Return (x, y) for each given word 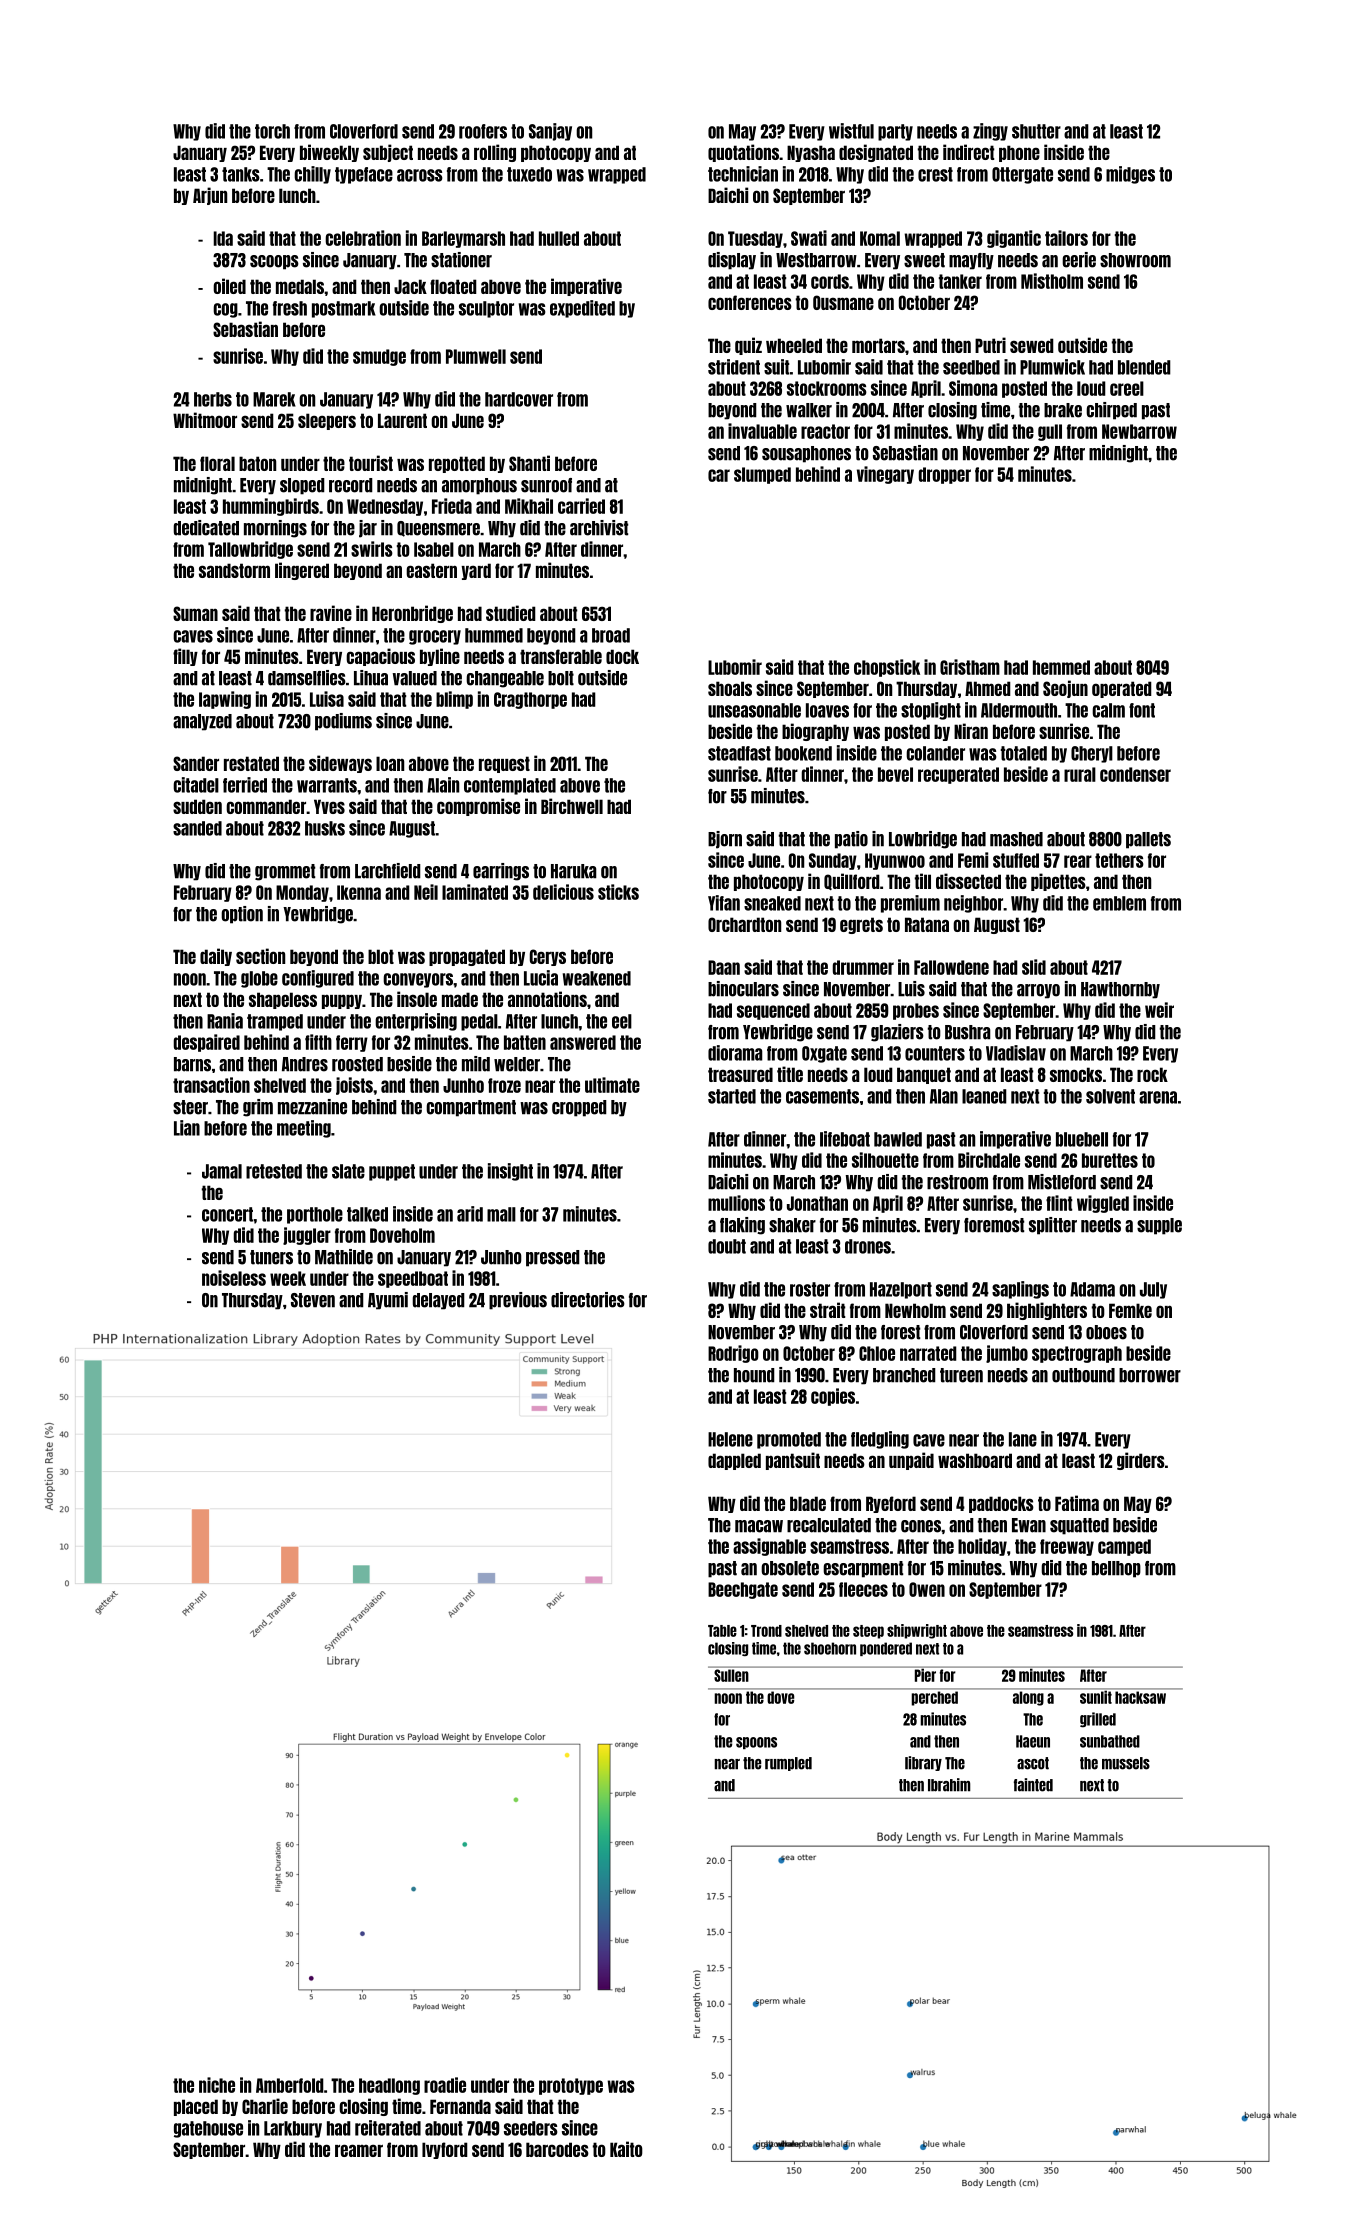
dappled (734, 1461)
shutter (1036, 131)
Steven (313, 1300)
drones (868, 1246)
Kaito (626, 2149)
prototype (571, 2086)
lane (1023, 1439)
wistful (851, 131)
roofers (483, 131)
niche (217, 2085)
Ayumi (388, 1301)
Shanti (529, 463)
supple (1159, 1226)
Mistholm (1052, 281)
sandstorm (234, 570)
